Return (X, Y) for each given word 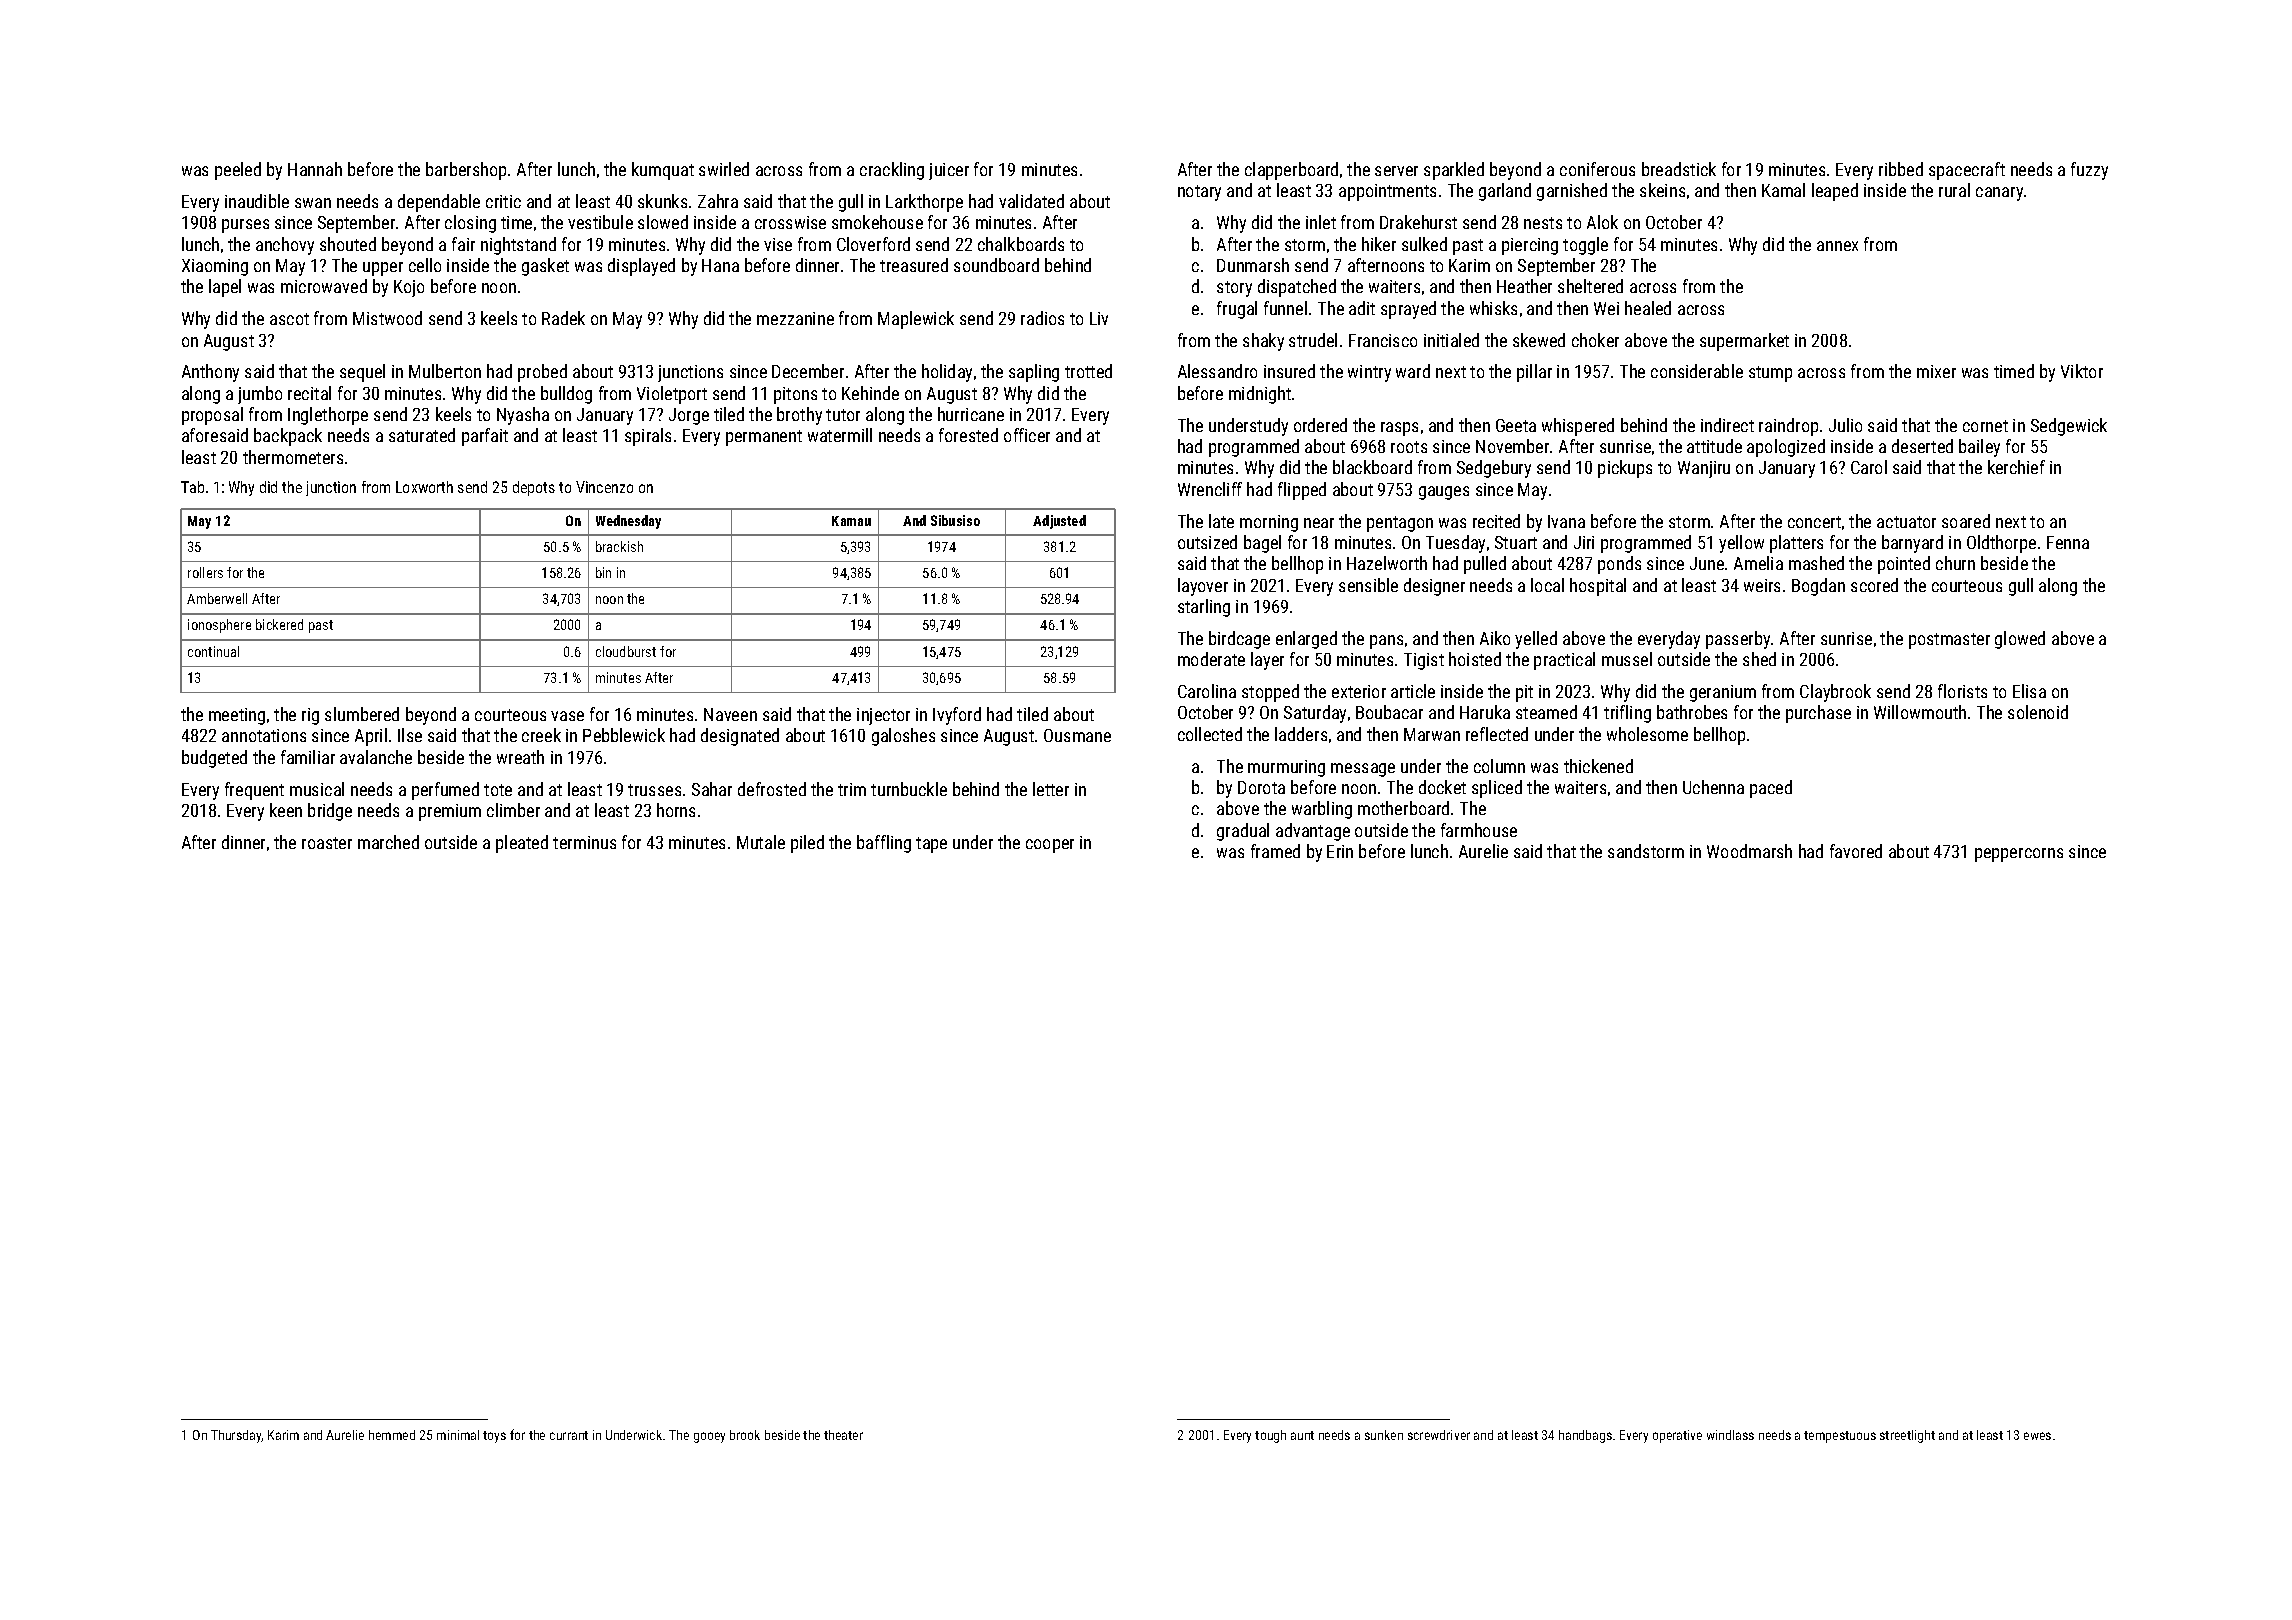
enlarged (1306, 640)
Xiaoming (215, 267)
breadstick (1679, 169)
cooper (1050, 846)
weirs (1762, 585)
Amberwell (217, 598)
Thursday (236, 1436)
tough (1270, 1436)
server (1396, 171)
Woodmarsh (1749, 851)
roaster (327, 843)
